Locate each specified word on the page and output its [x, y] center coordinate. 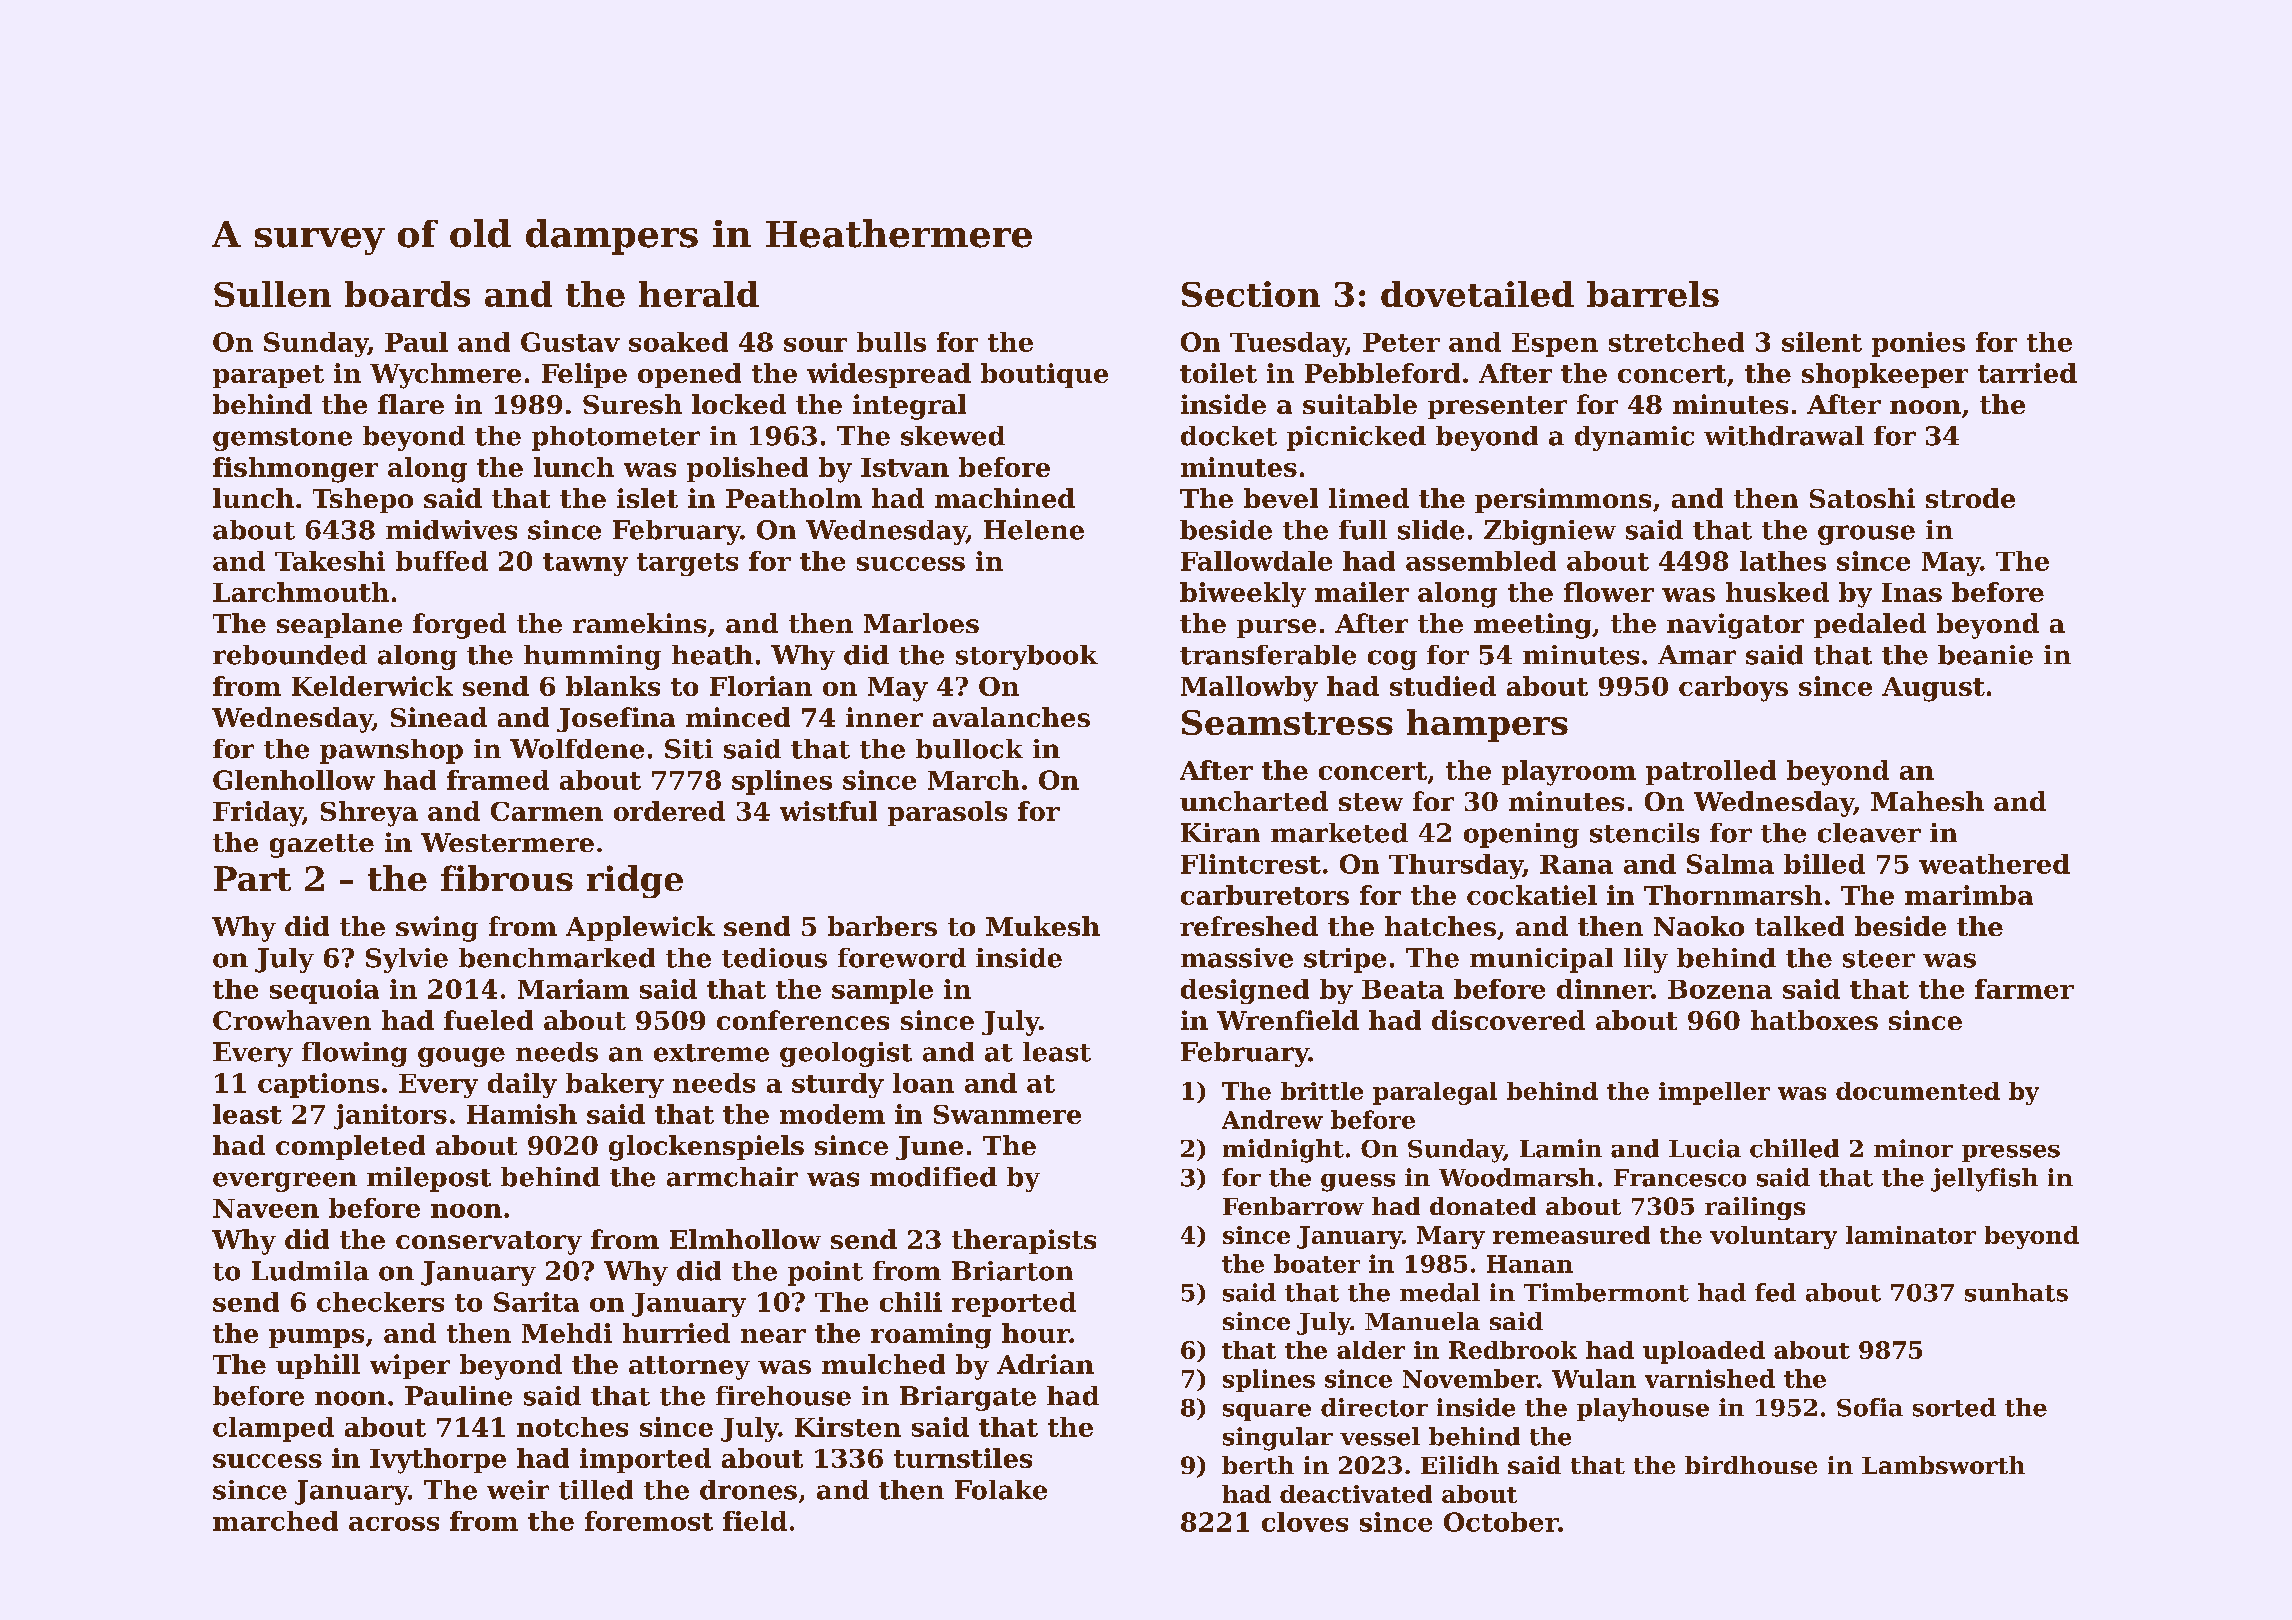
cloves [1305, 1522]
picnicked [1356, 438]
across [394, 1524]
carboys [1733, 689]
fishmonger [295, 470]
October [1501, 1522]
